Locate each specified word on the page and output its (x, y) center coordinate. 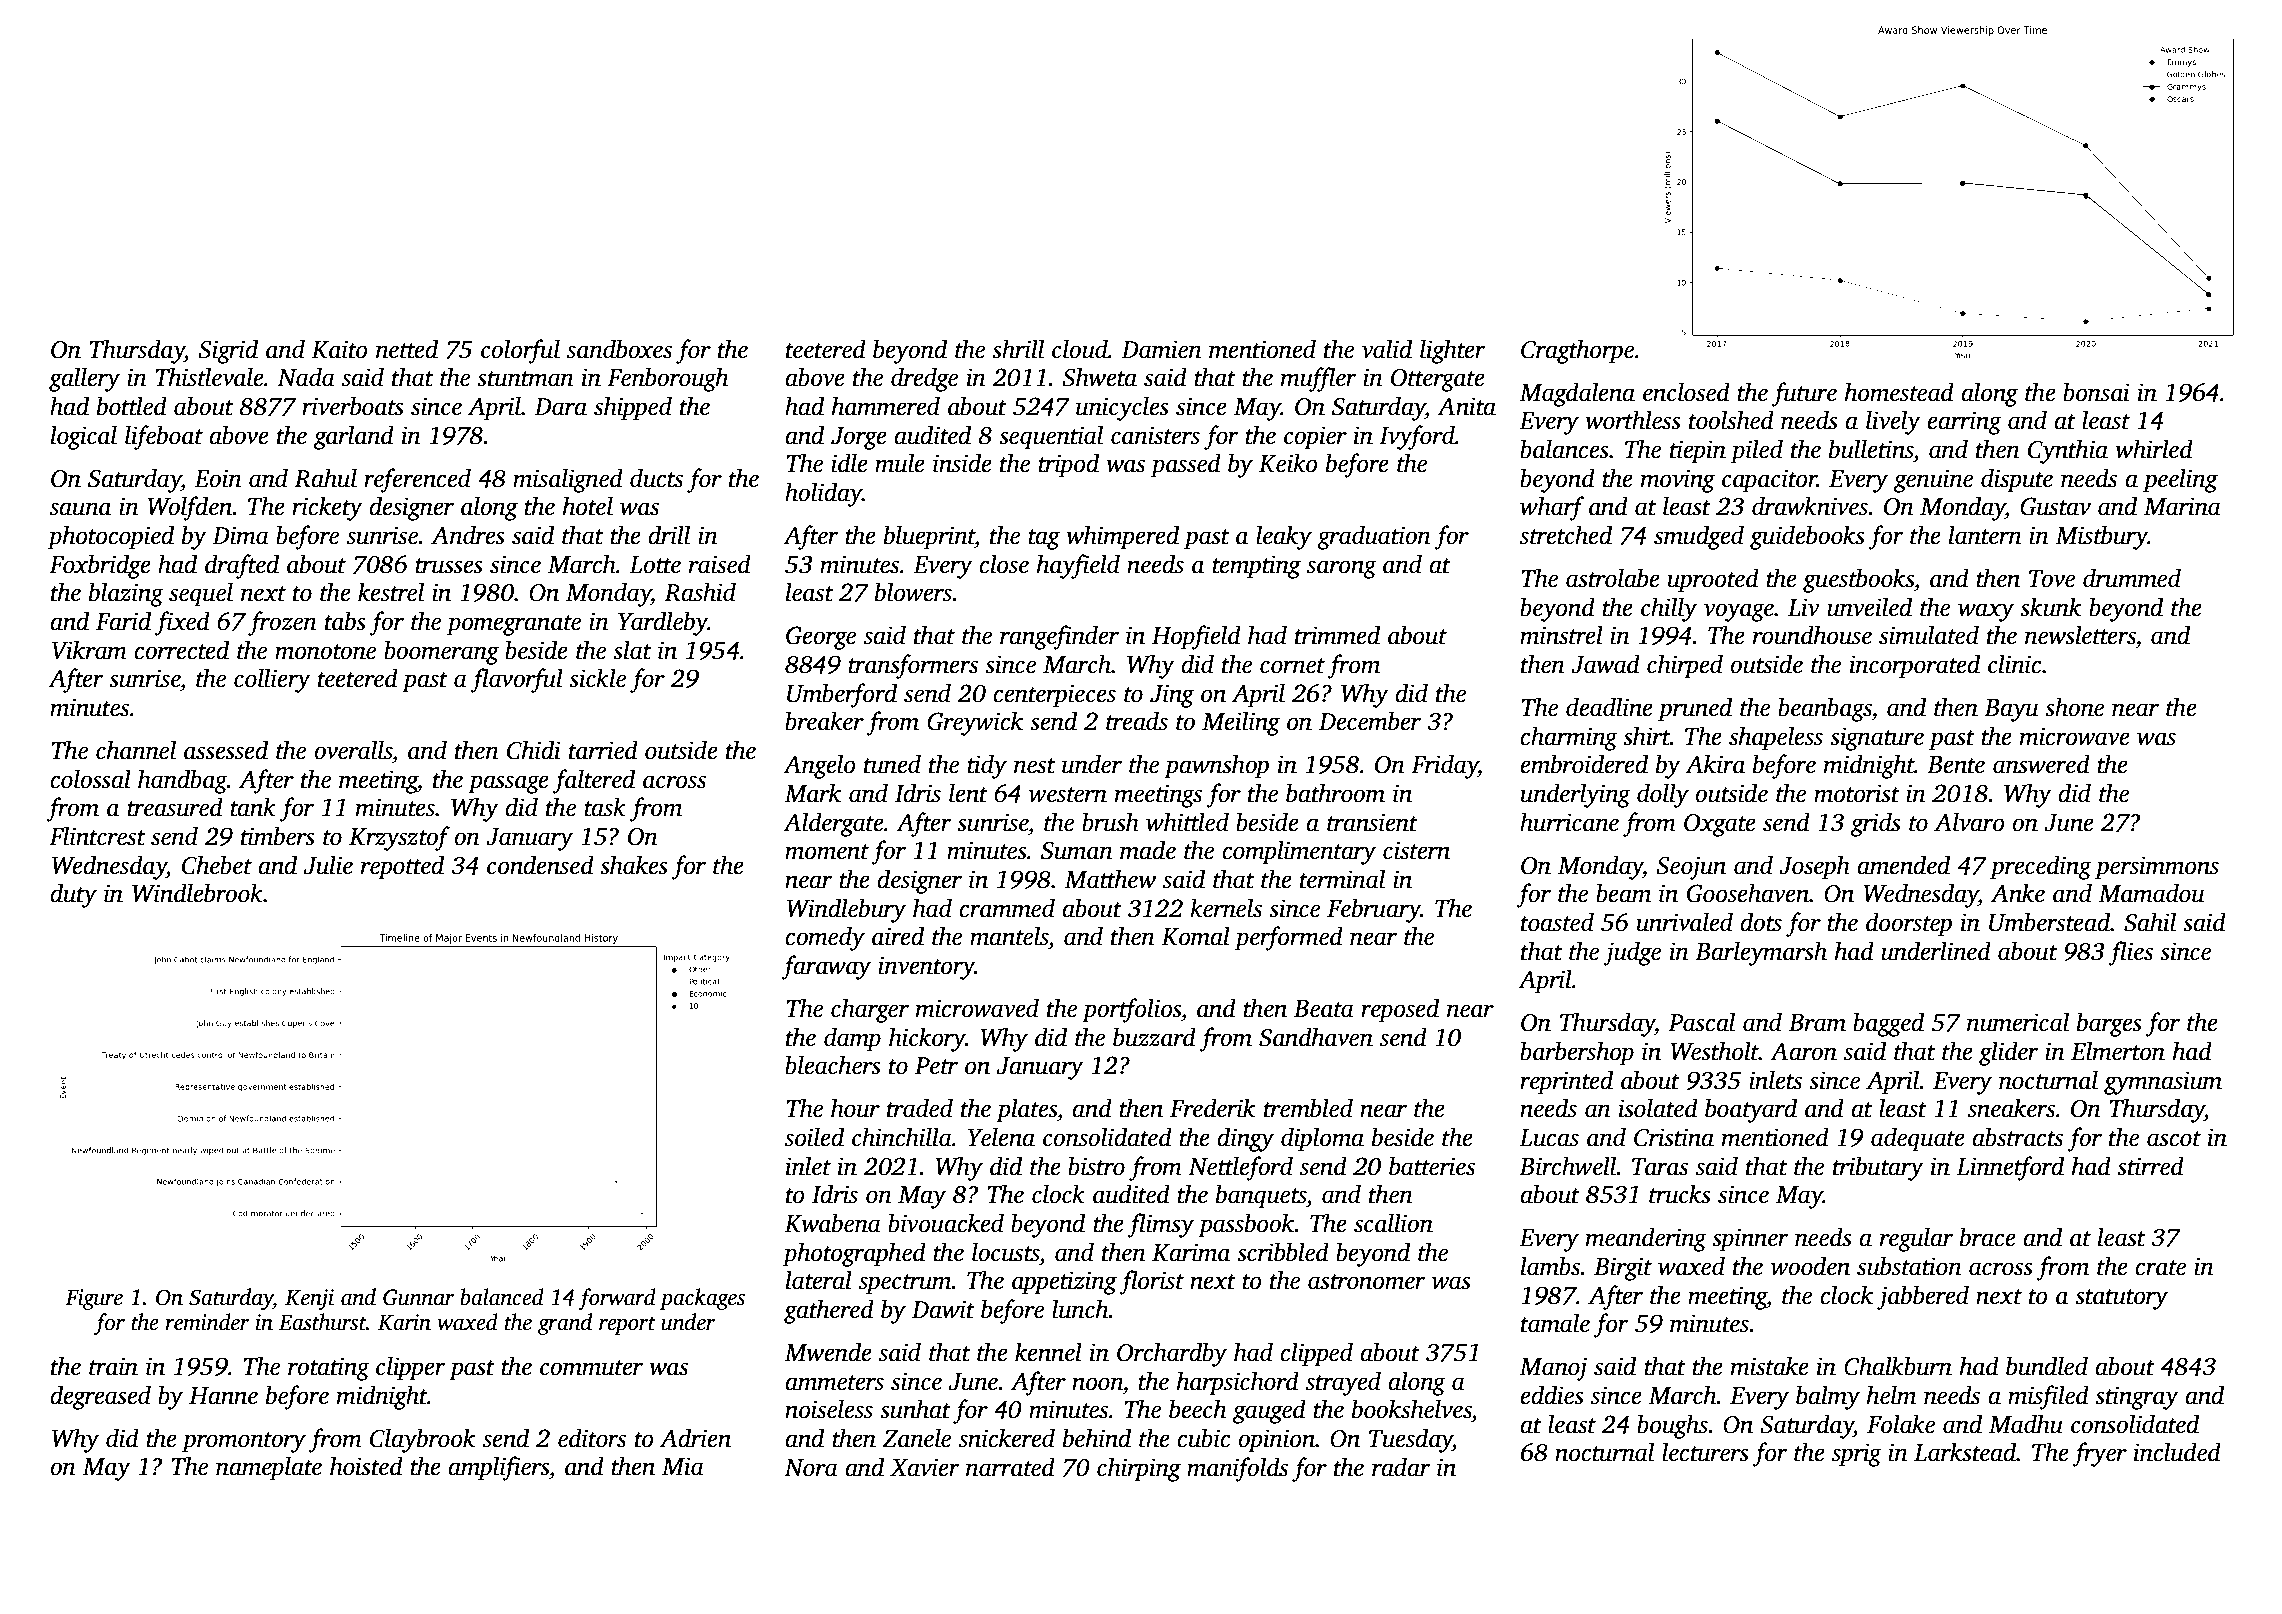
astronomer (1366, 1282)
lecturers (1705, 1452)
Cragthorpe (1577, 351)
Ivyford (1417, 437)
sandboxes (619, 349)
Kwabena (832, 1223)
